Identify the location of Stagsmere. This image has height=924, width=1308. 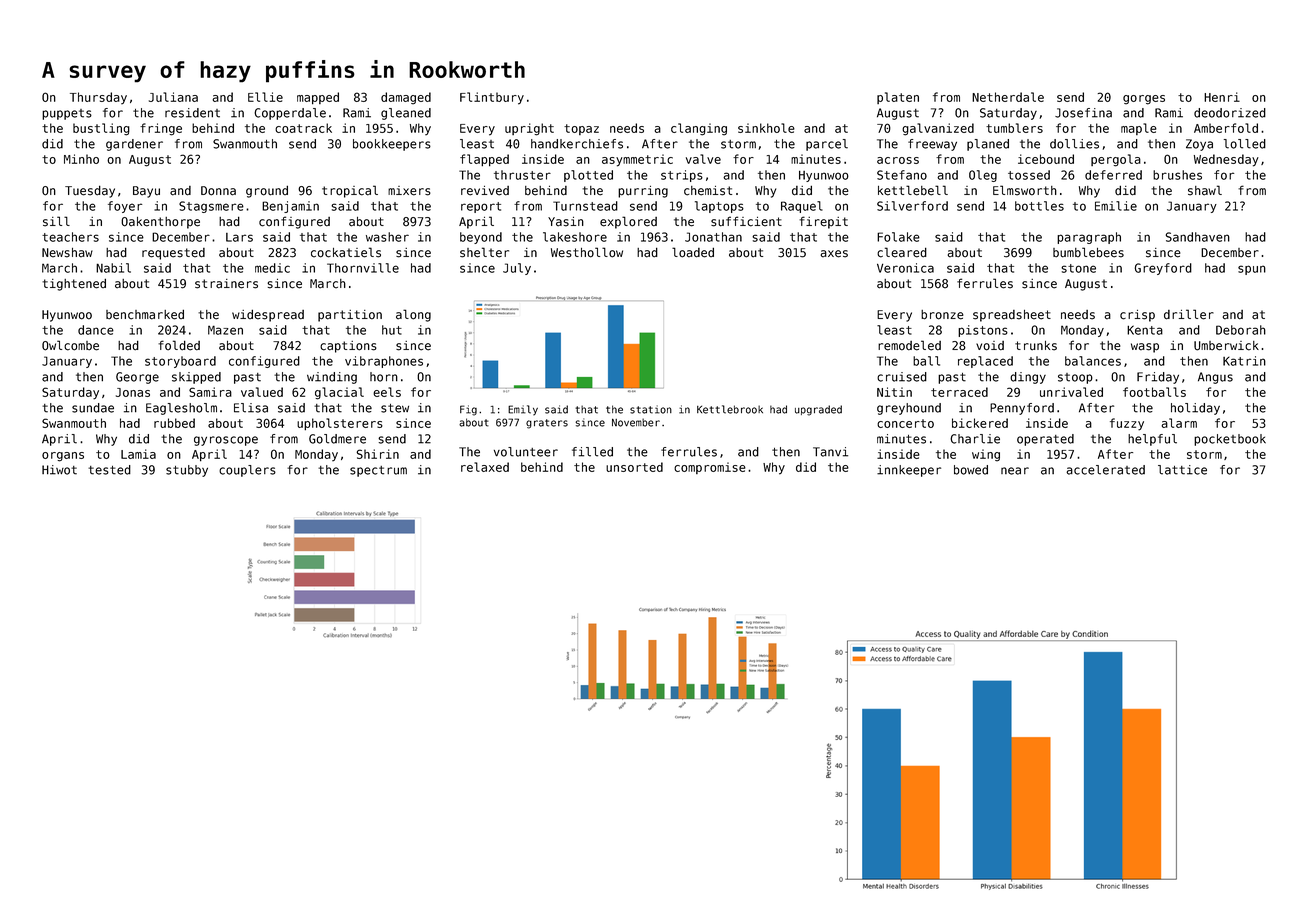
(211, 207).
